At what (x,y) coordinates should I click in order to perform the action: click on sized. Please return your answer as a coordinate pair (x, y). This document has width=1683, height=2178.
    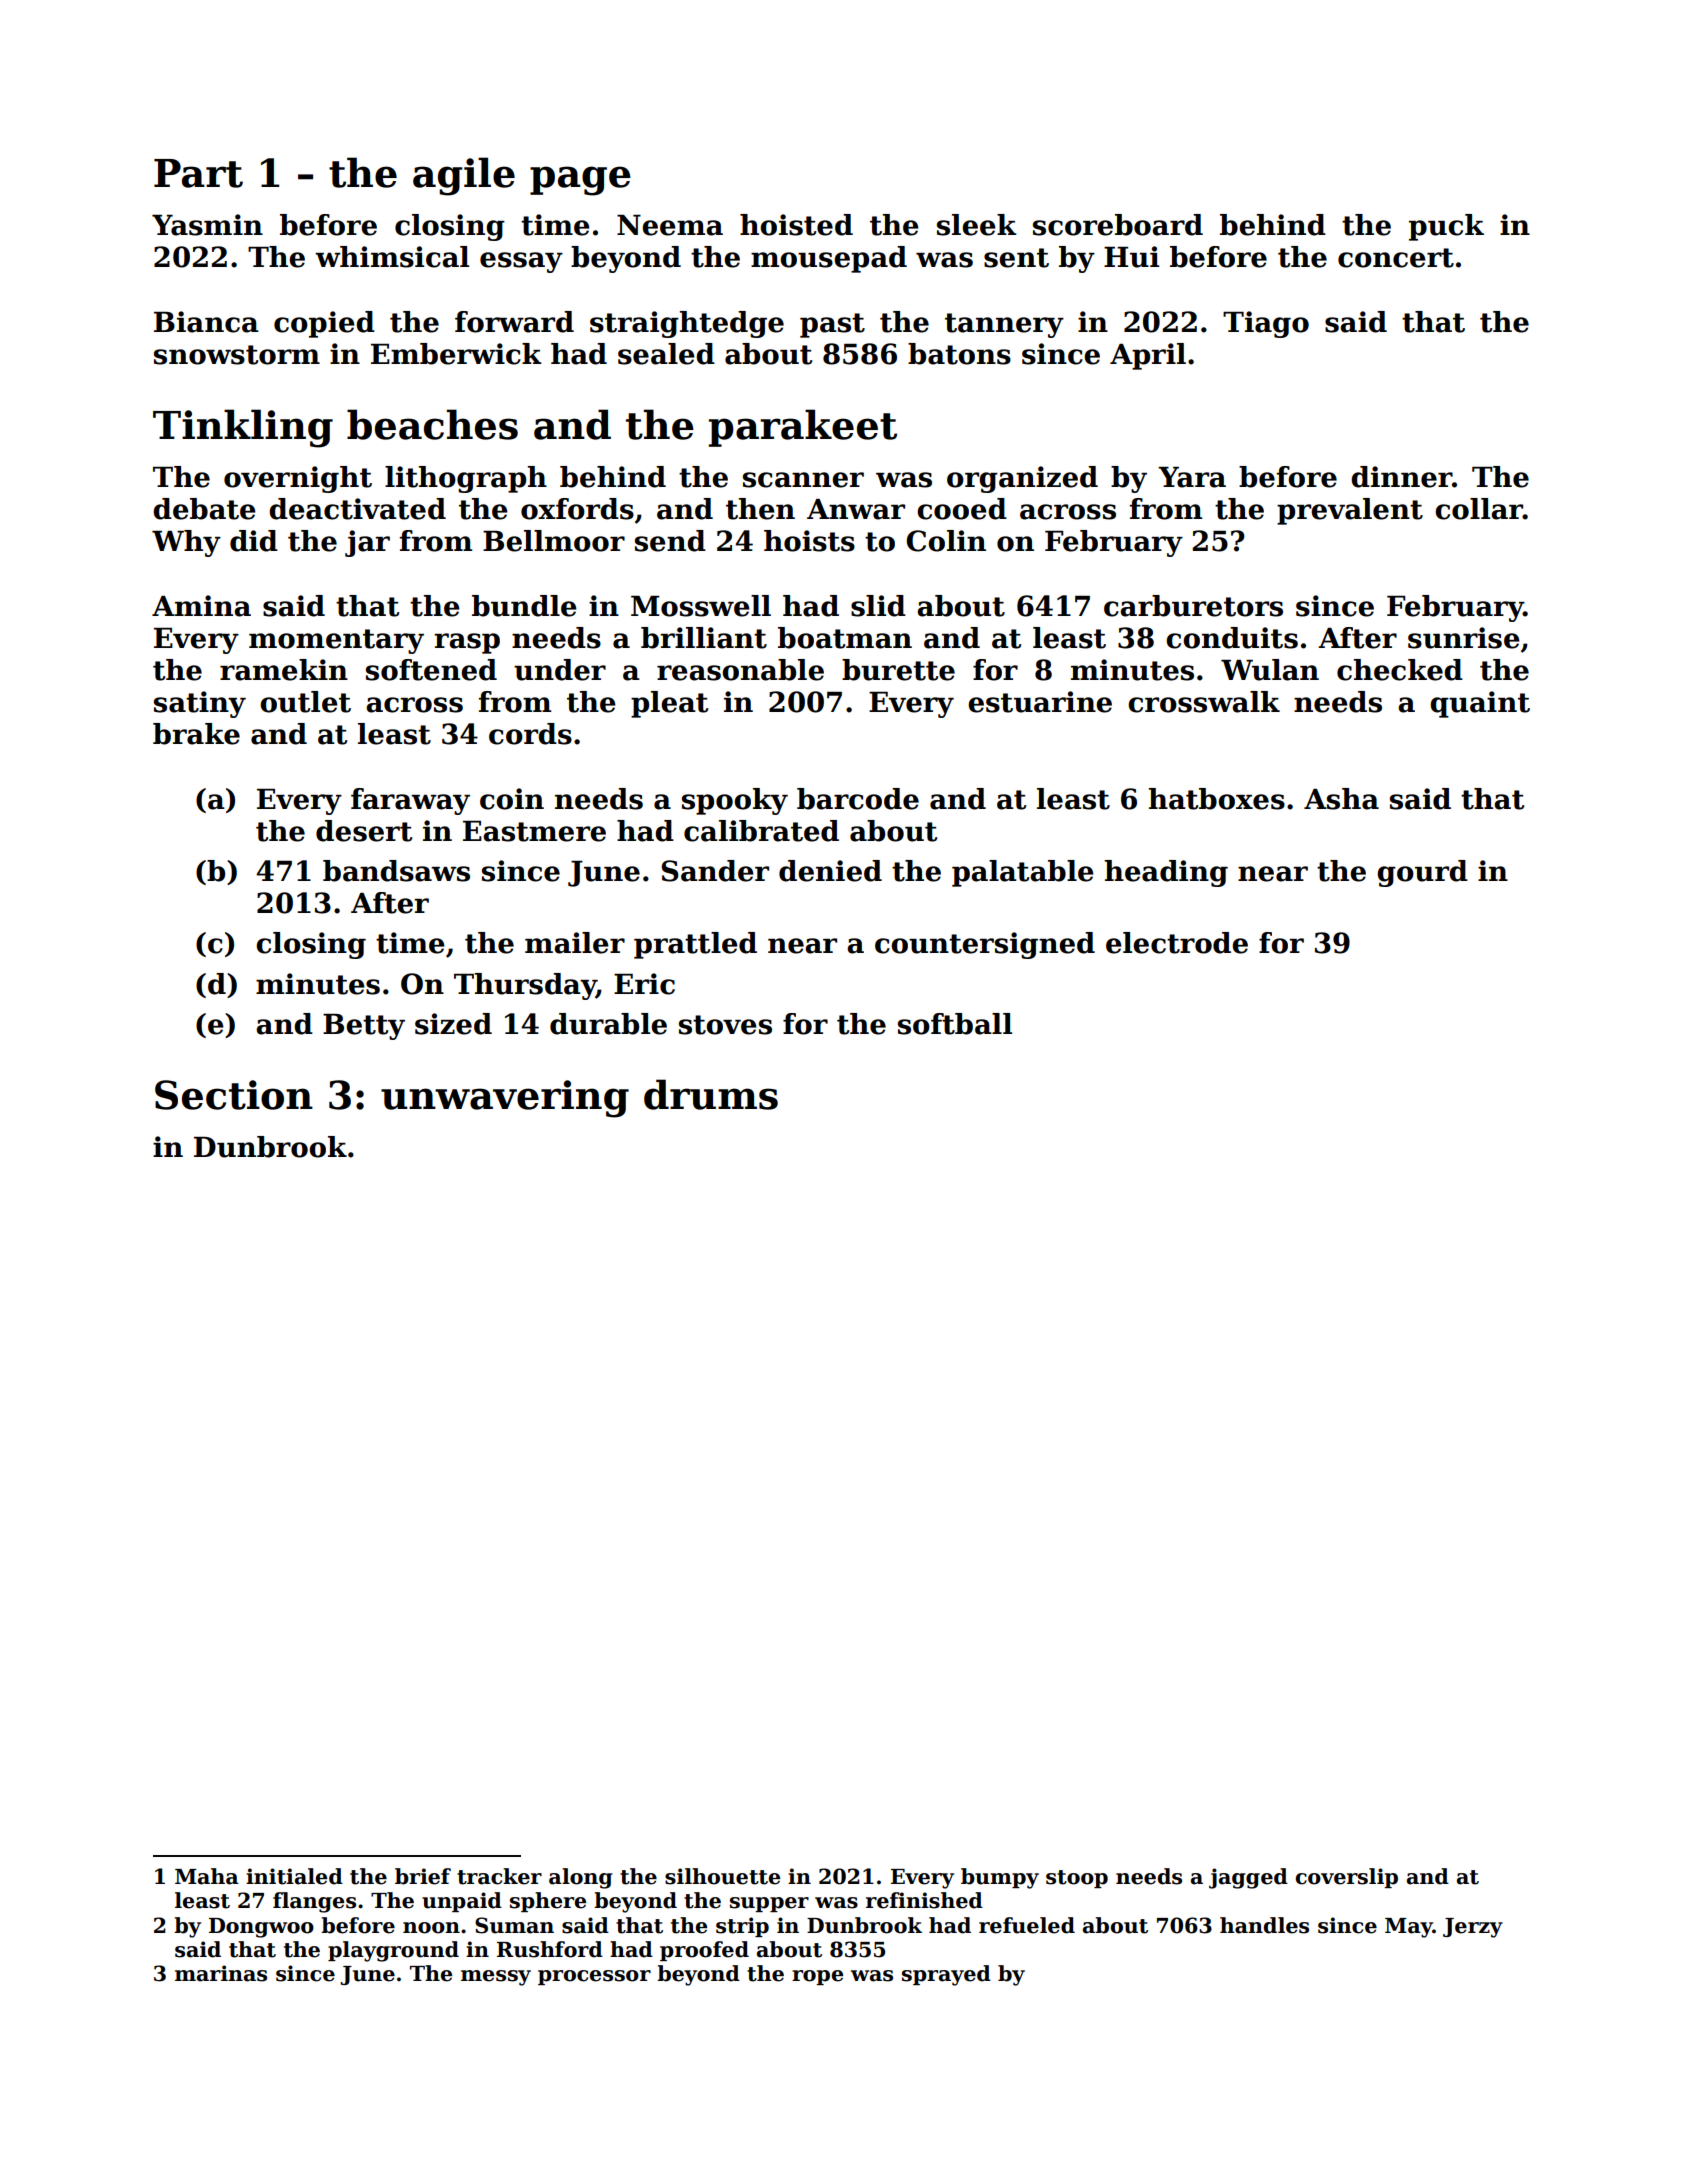
    Looking at the image, I should click on (453, 1024).
